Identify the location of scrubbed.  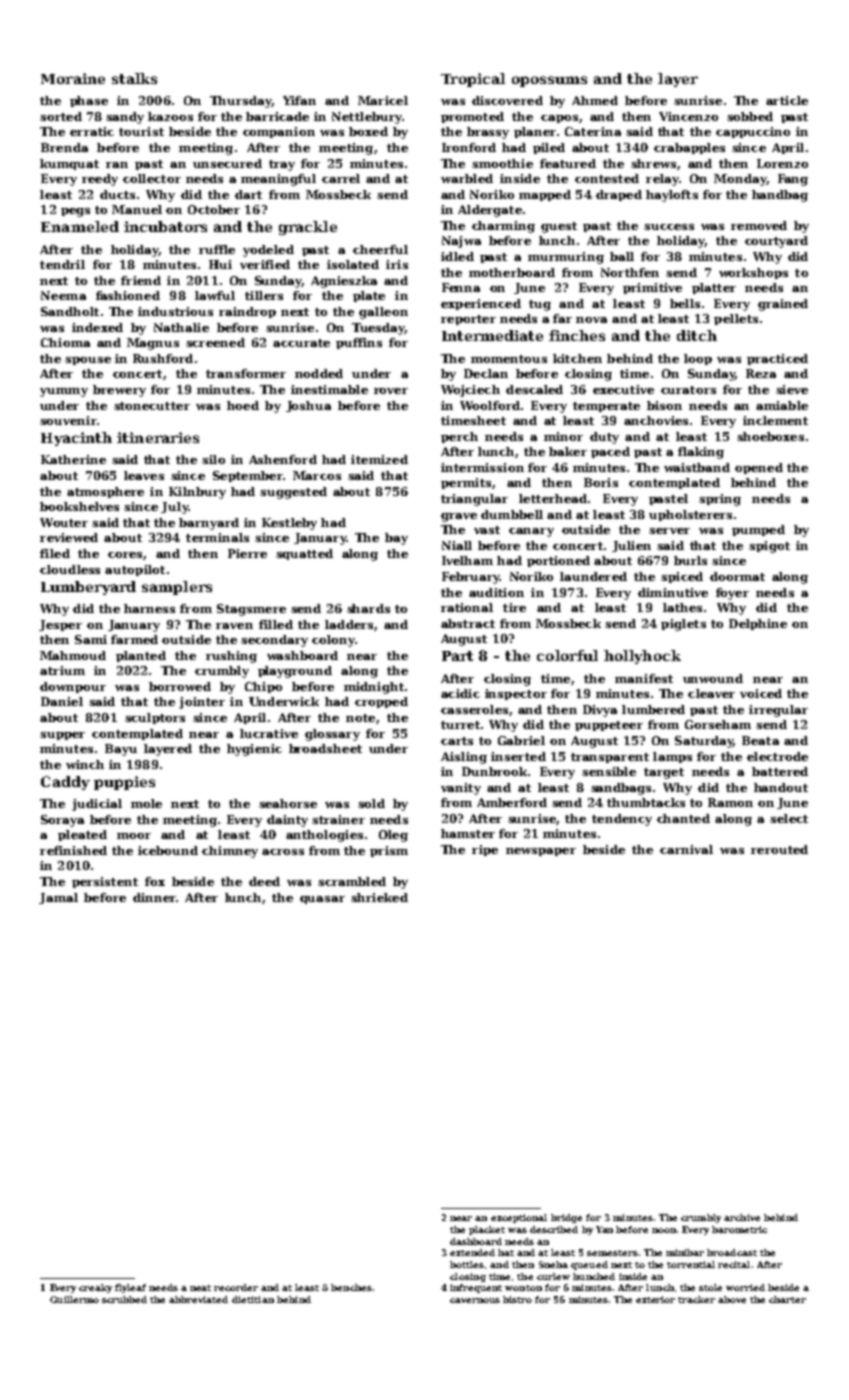
(124, 1299).
